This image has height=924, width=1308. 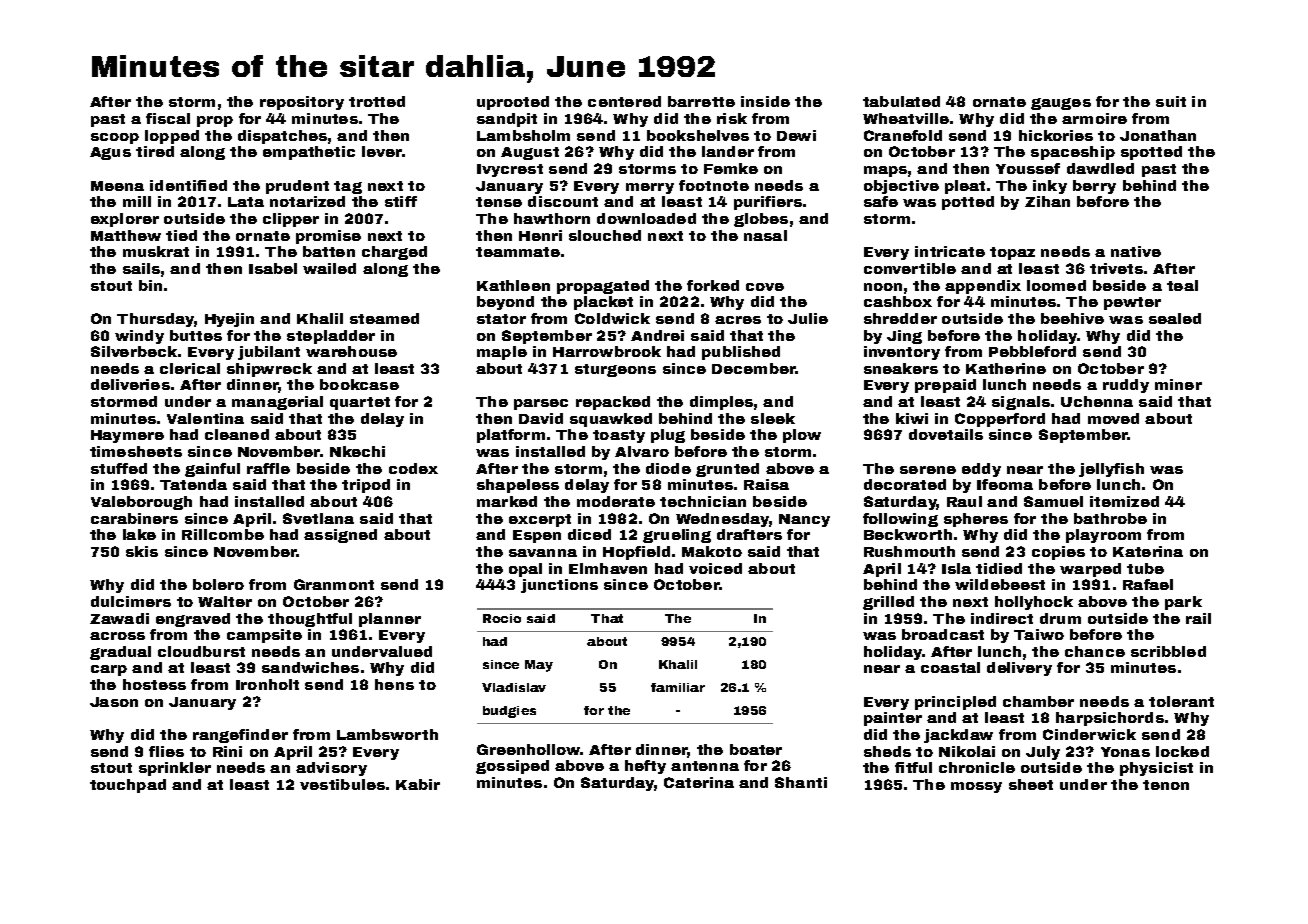 What do you see at coordinates (705, 766) in the image?
I see `antenna` at bounding box center [705, 766].
